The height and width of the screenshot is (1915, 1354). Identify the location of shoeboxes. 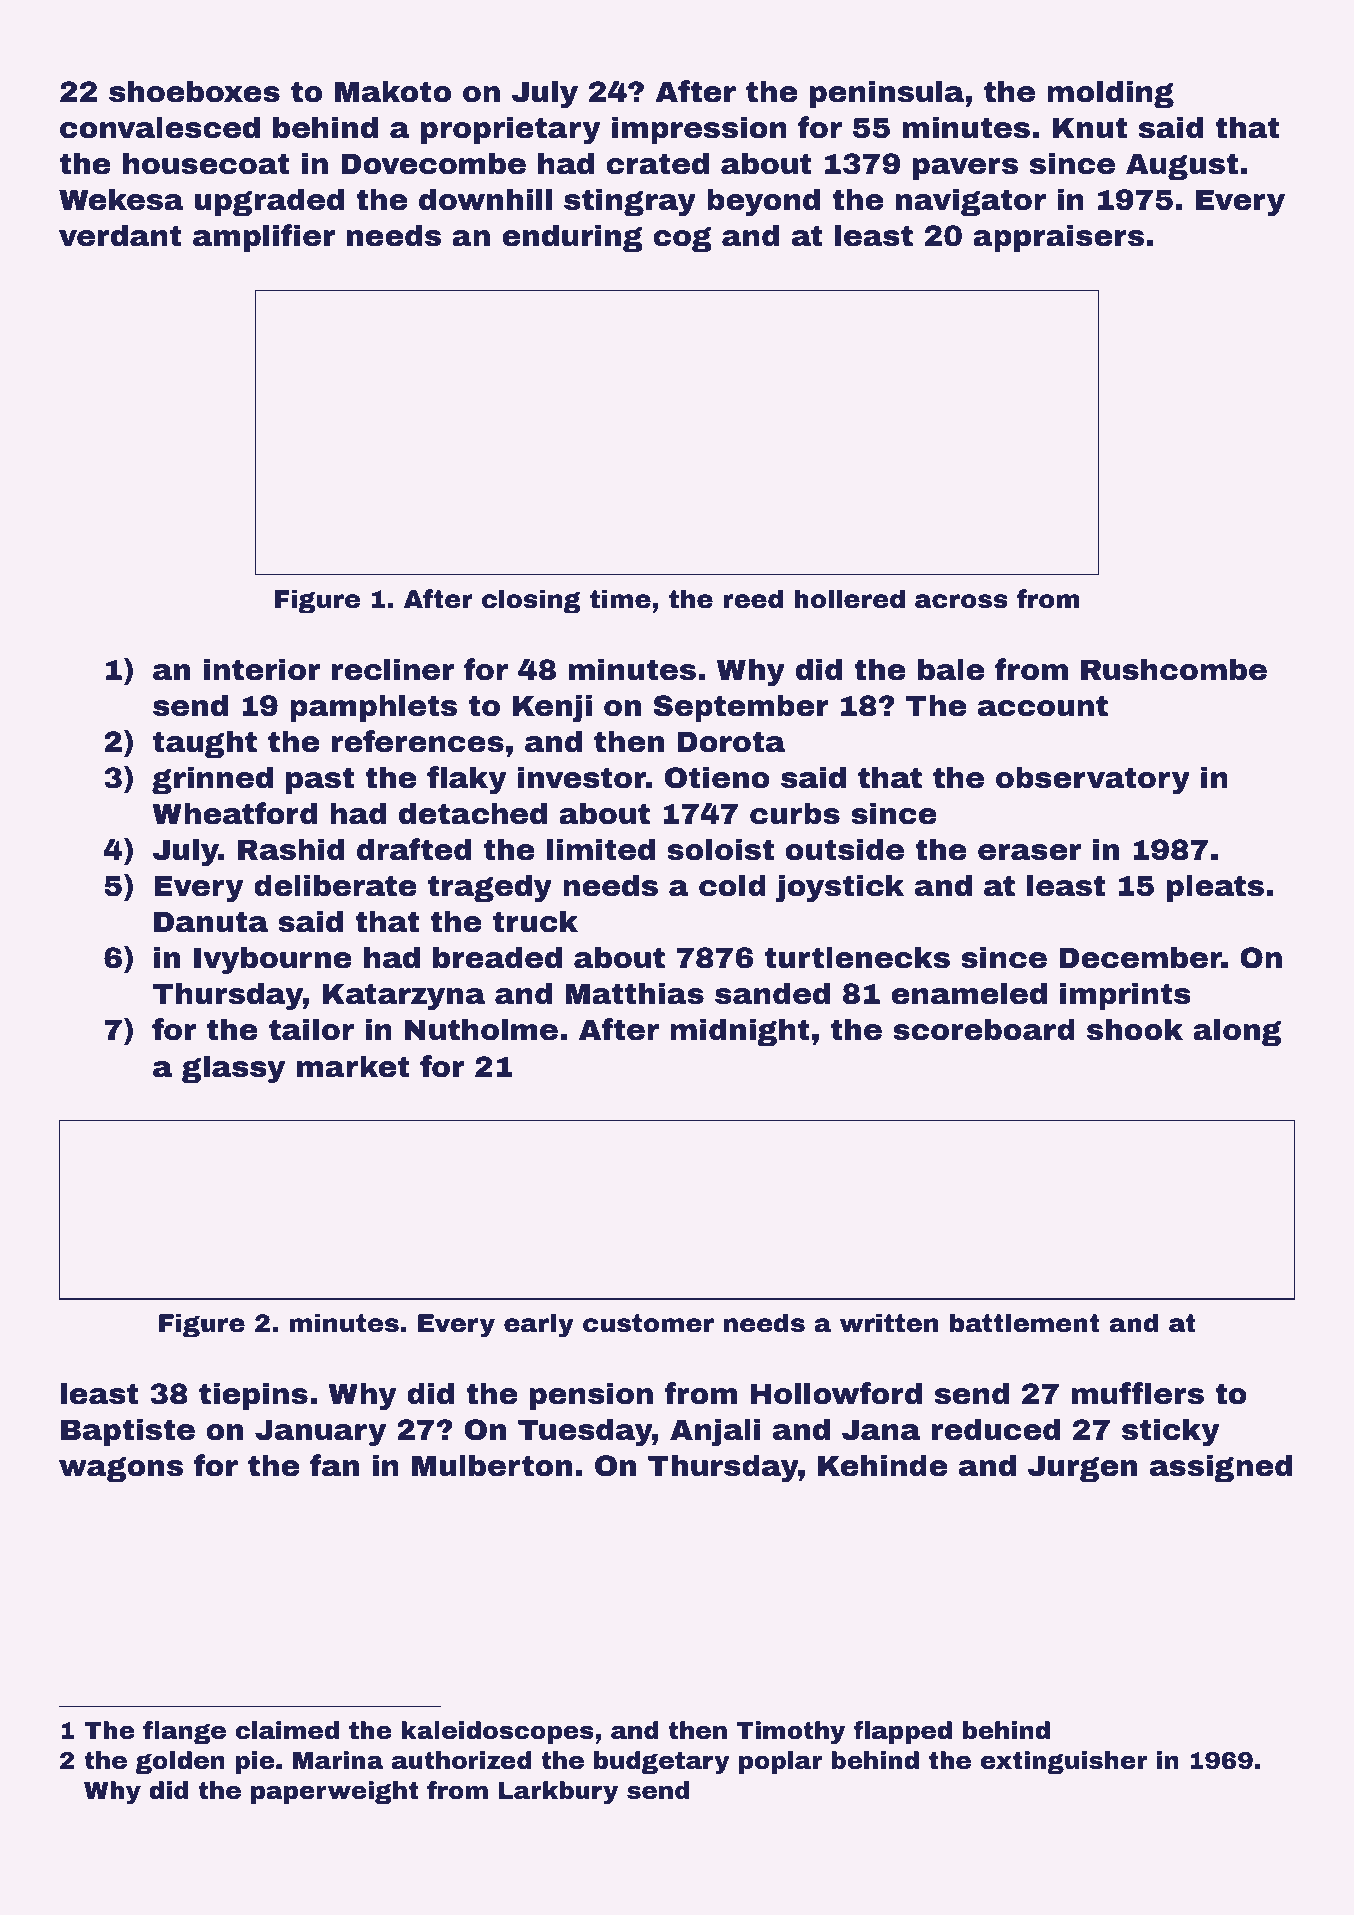
(194, 91).
